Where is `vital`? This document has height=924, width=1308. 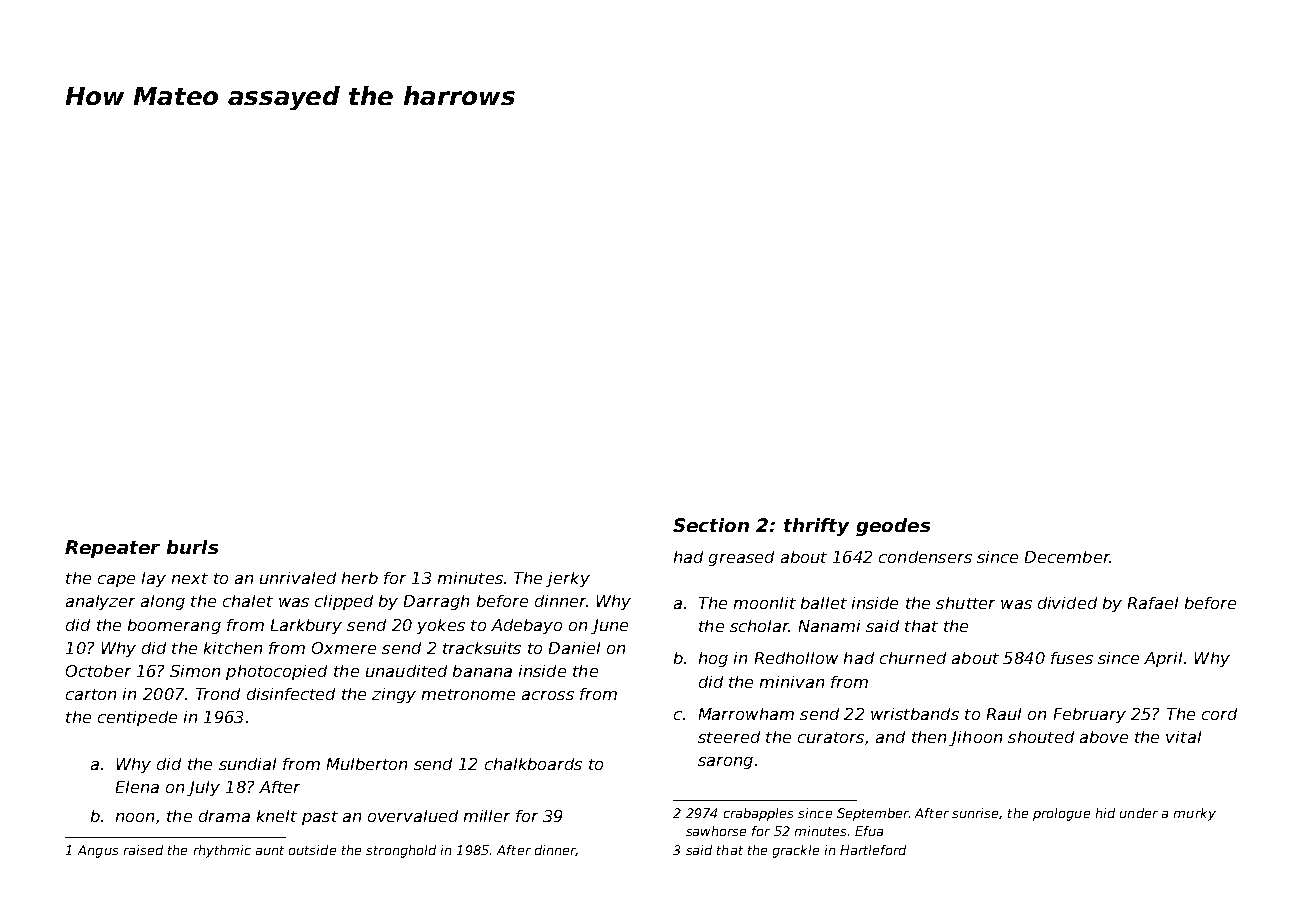
vital is located at coordinates (1183, 737).
